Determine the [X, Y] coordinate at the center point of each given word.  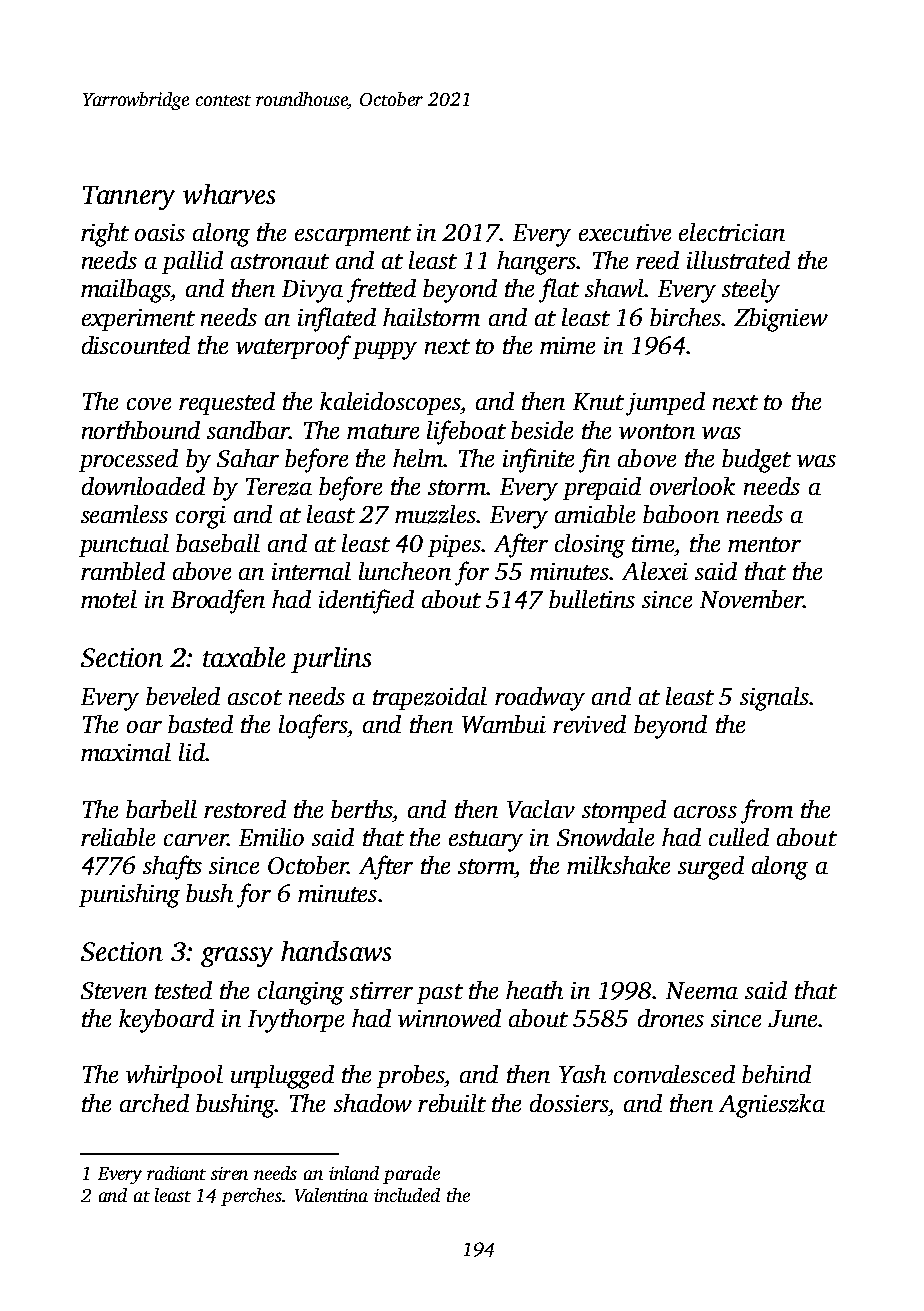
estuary [486, 841]
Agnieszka [772, 1106]
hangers [536, 263]
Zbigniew [781, 320]
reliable [118, 837]
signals [774, 699]
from [767, 811]
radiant [176, 1173]
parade [411, 1175]
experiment [138, 320]
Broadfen [218, 601]
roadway [540, 699]
